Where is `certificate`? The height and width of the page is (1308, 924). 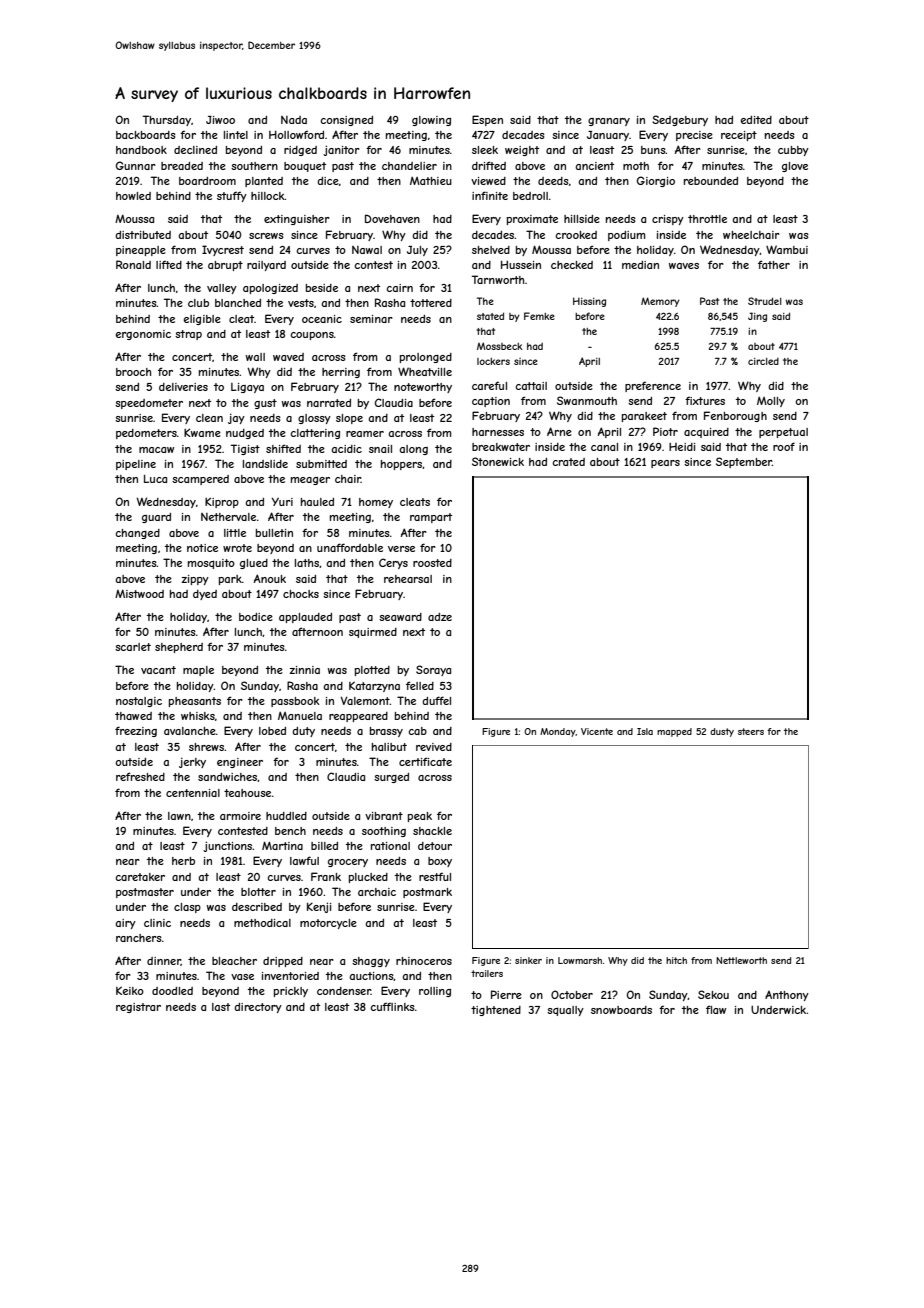
certificate is located at coordinates (425, 761).
